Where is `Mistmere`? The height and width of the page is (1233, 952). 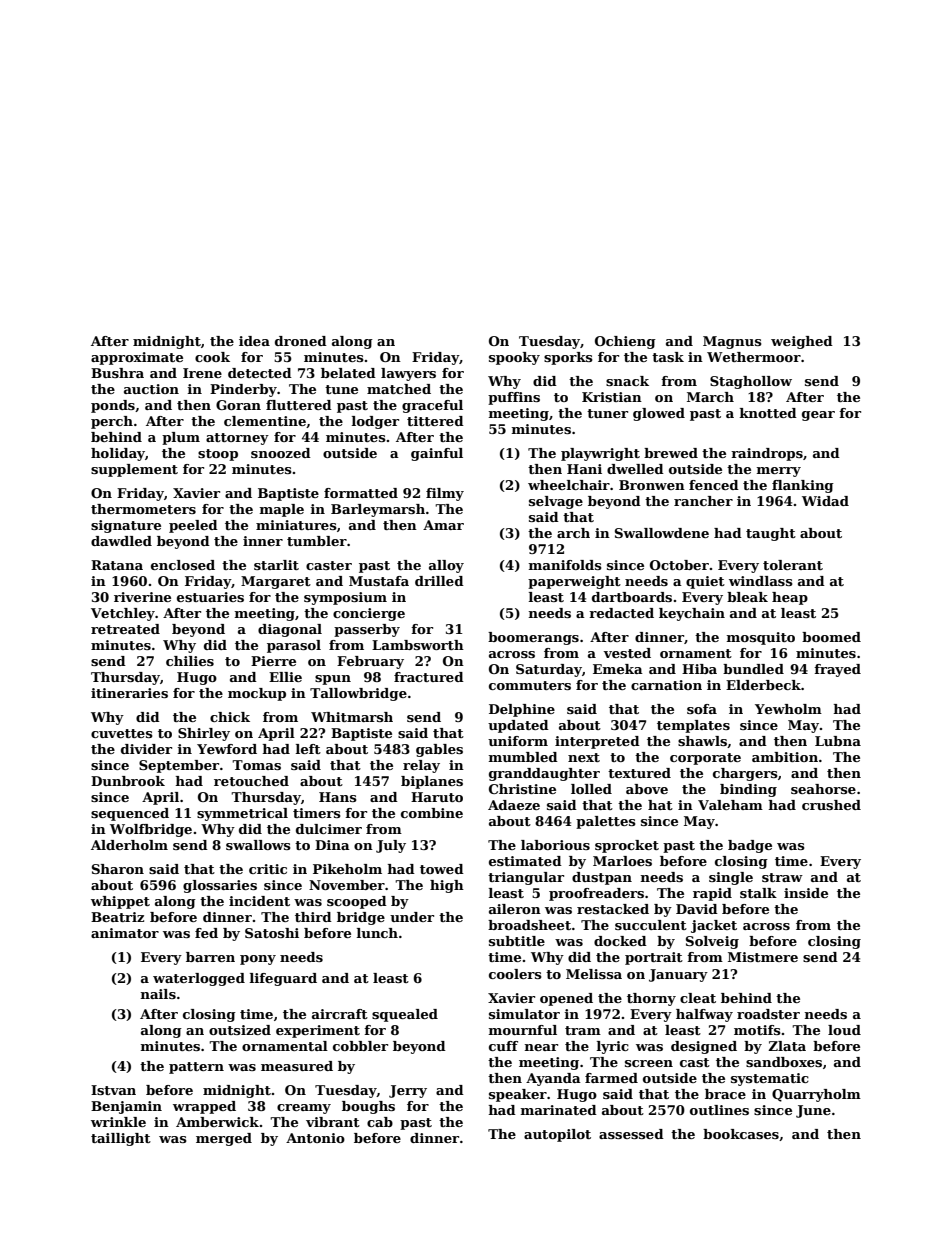 Mistmere is located at coordinates (763, 957).
